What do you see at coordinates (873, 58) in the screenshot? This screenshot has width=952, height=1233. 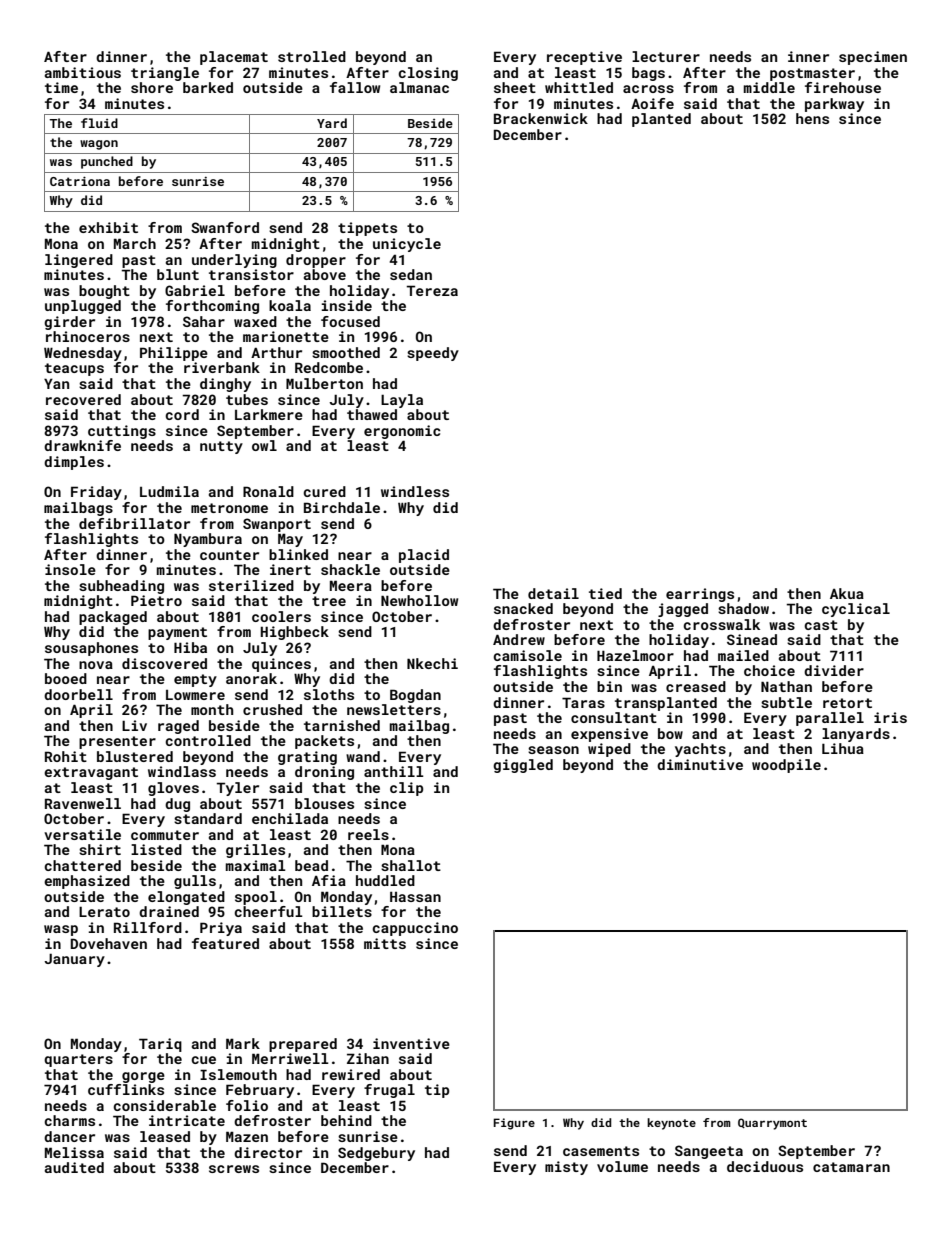 I see `specimen` at bounding box center [873, 58].
